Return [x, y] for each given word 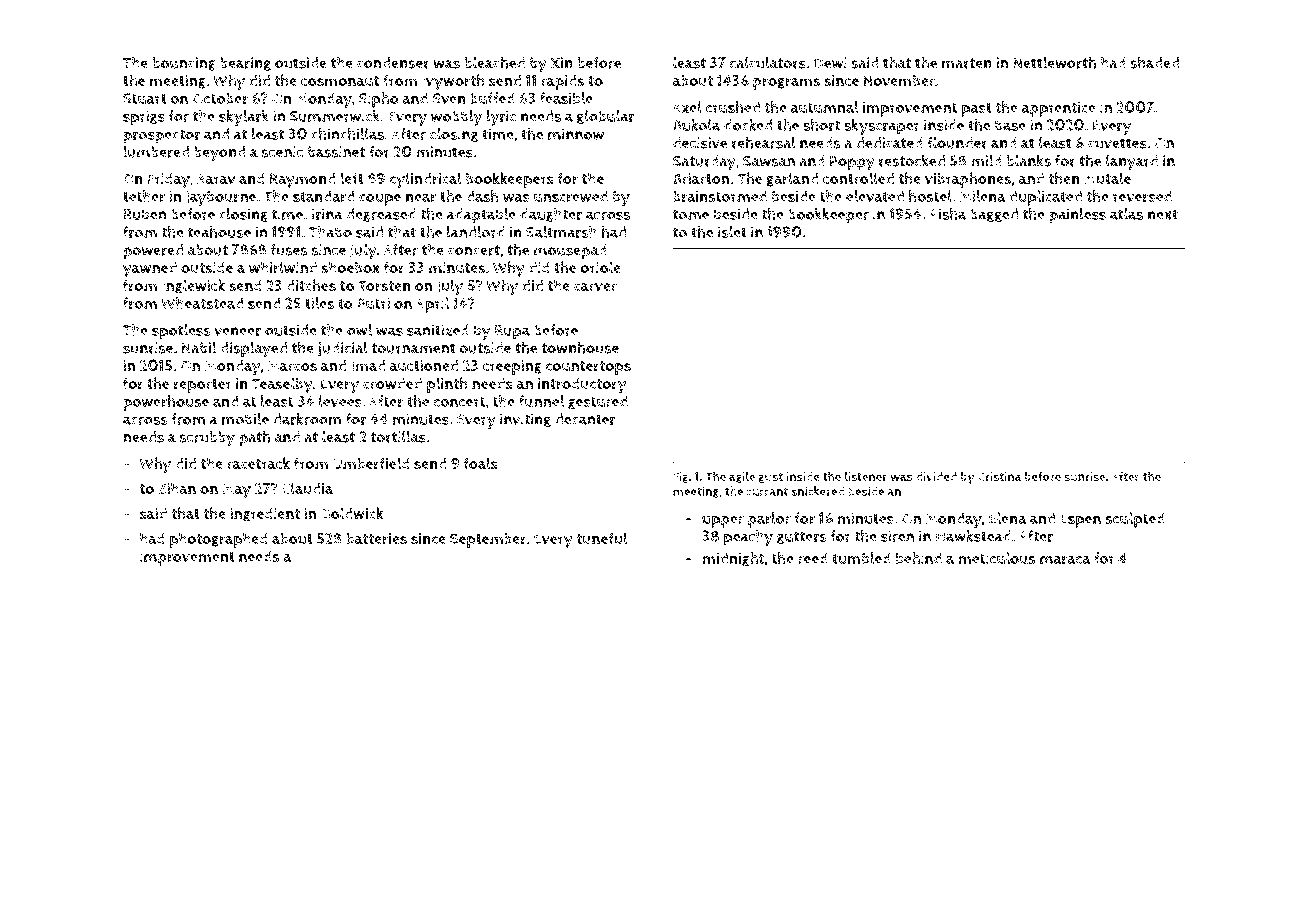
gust [770, 478]
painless [1077, 216]
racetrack [258, 463]
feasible [566, 98]
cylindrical [426, 180]
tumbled [861, 558]
